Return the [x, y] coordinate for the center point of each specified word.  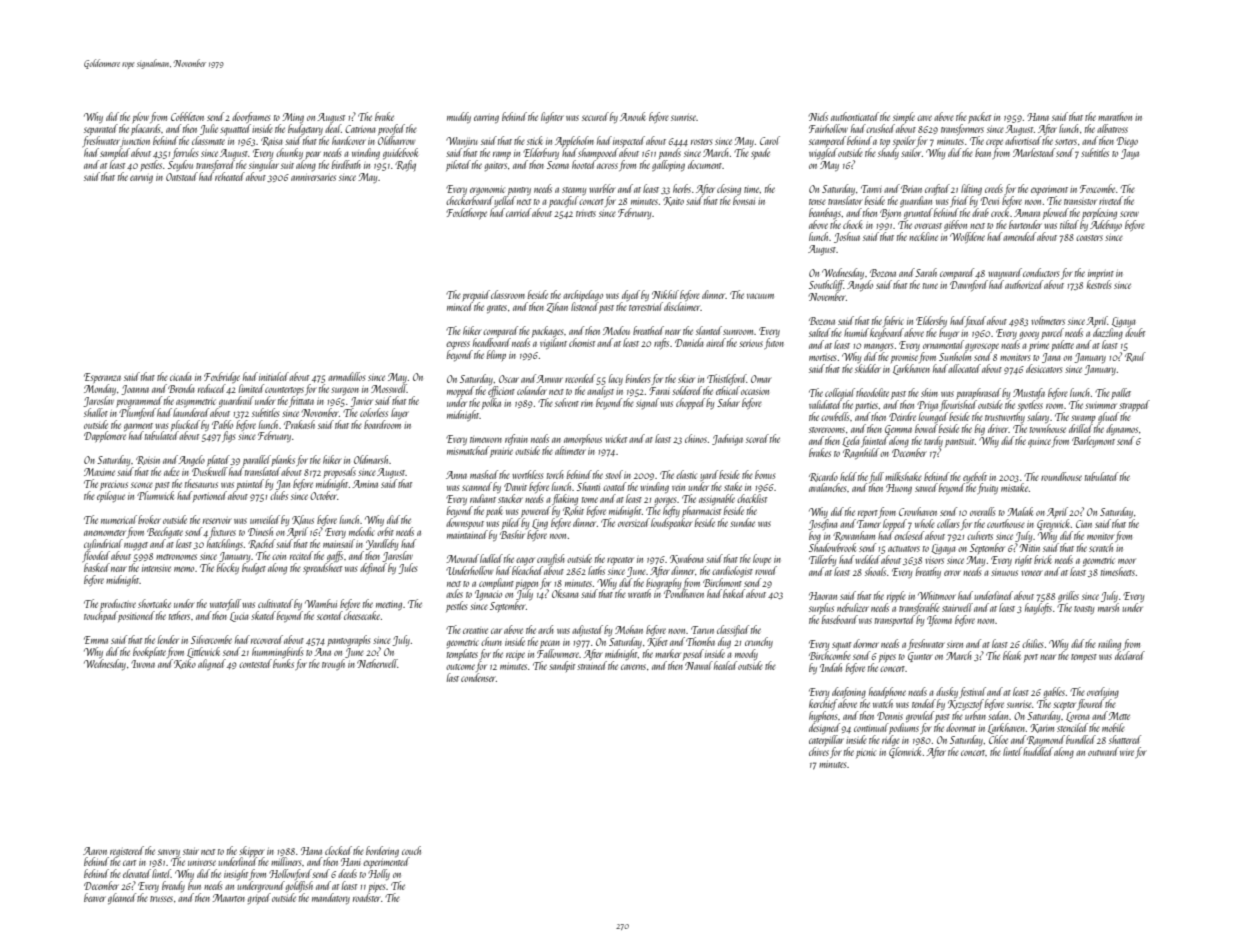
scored [757, 438]
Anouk [633, 116]
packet [979, 117]
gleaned [122, 898]
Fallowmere [558, 653]
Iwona [143, 664]
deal [333, 128]
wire [1127, 753]
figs [228, 436]
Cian [1084, 524]
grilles [1068, 596]
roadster [367, 897]
